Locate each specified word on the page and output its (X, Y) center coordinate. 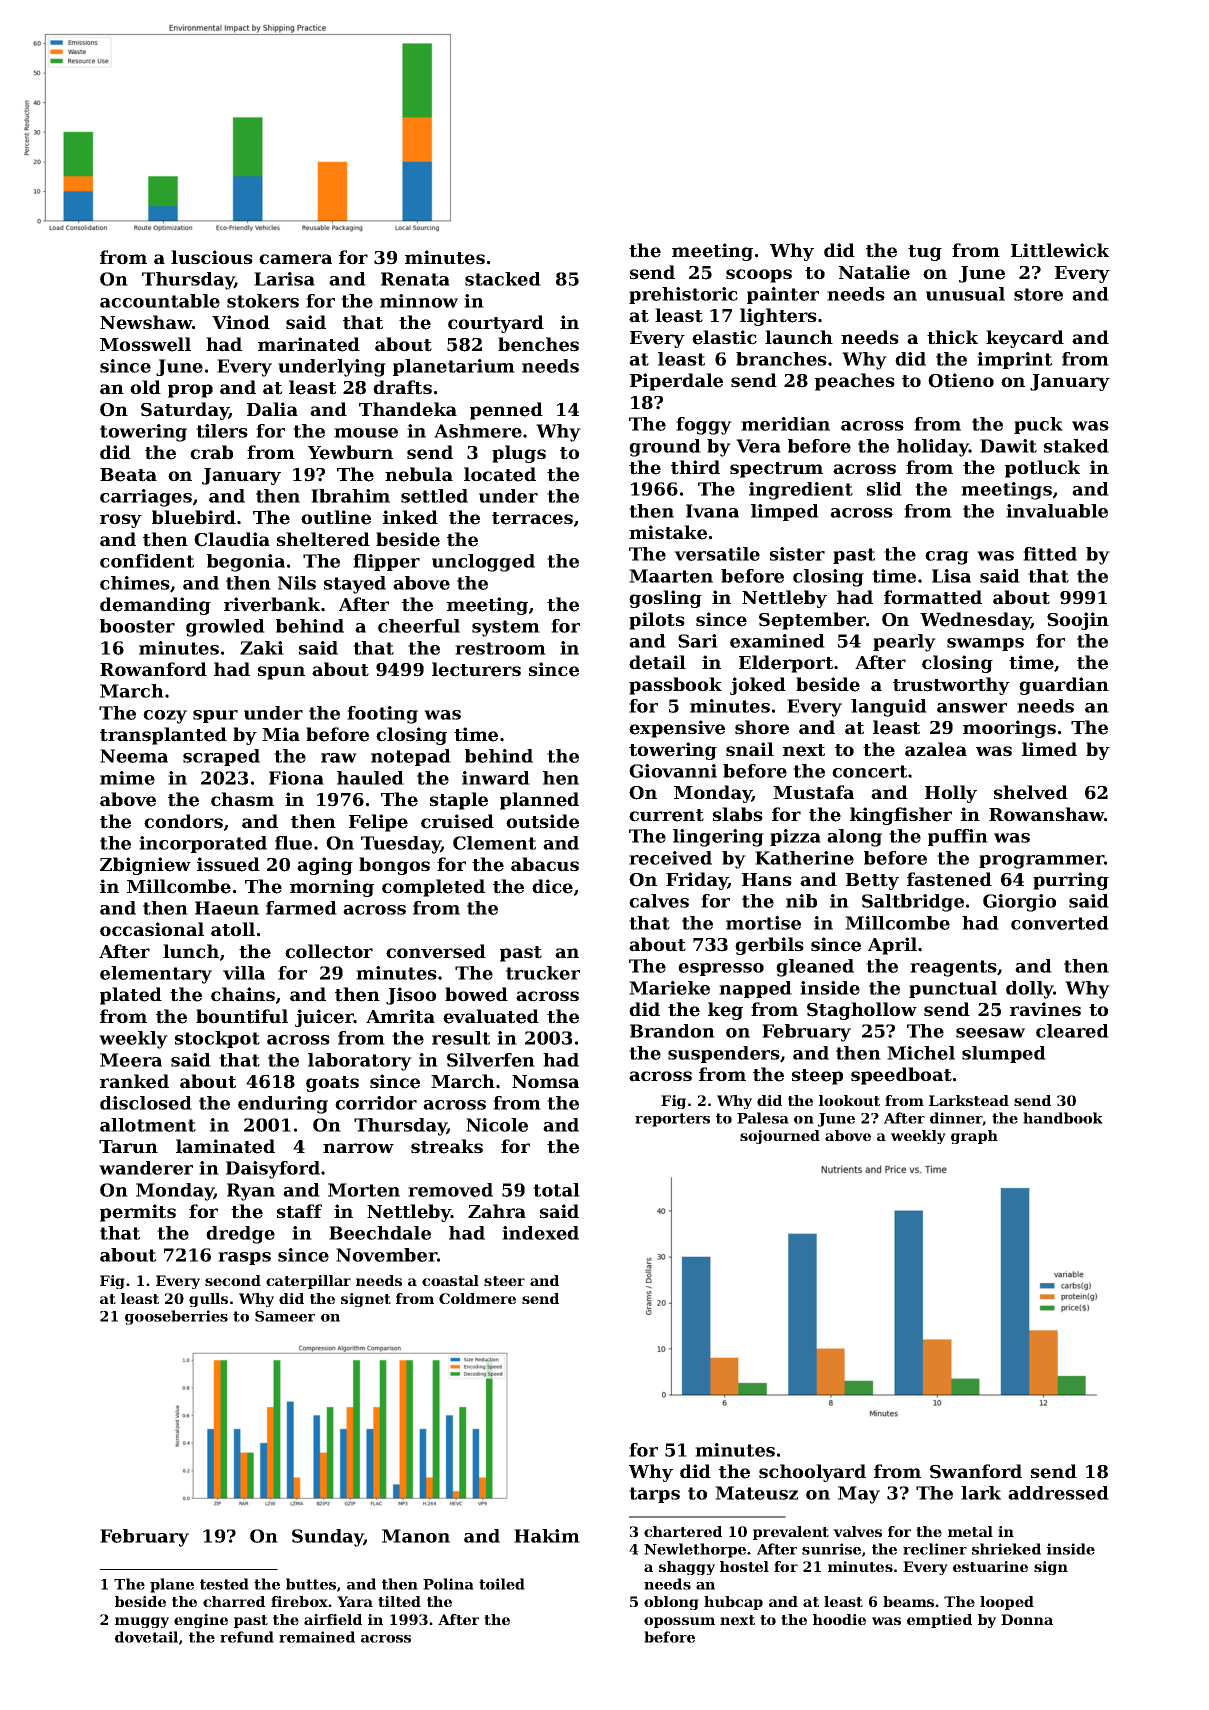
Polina (448, 1584)
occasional (152, 929)
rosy (121, 521)
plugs (519, 454)
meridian (785, 424)
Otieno (961, 380)
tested (224, 1584)
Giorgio (1019, 903)
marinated (309, 344)
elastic (724, 337)
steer (504, 1281)
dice (552, 886)
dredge (240, 1235)
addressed (1058, 1493)
